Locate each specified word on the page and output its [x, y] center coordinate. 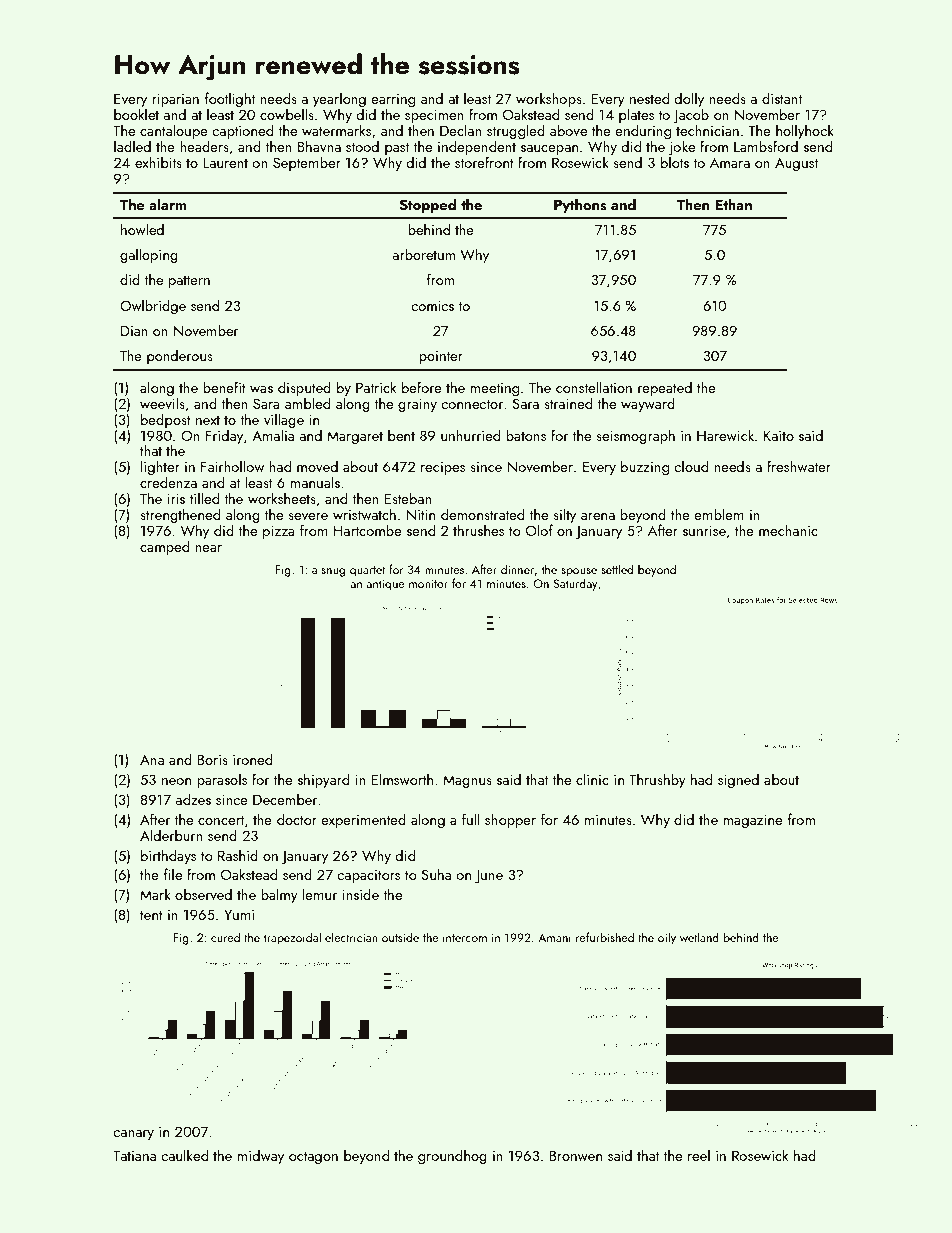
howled [142, 229]
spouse [579, 572]
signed [738, 780]
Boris [212, 759]
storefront [484, 162]
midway [260, 1156]
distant [782, 98]
